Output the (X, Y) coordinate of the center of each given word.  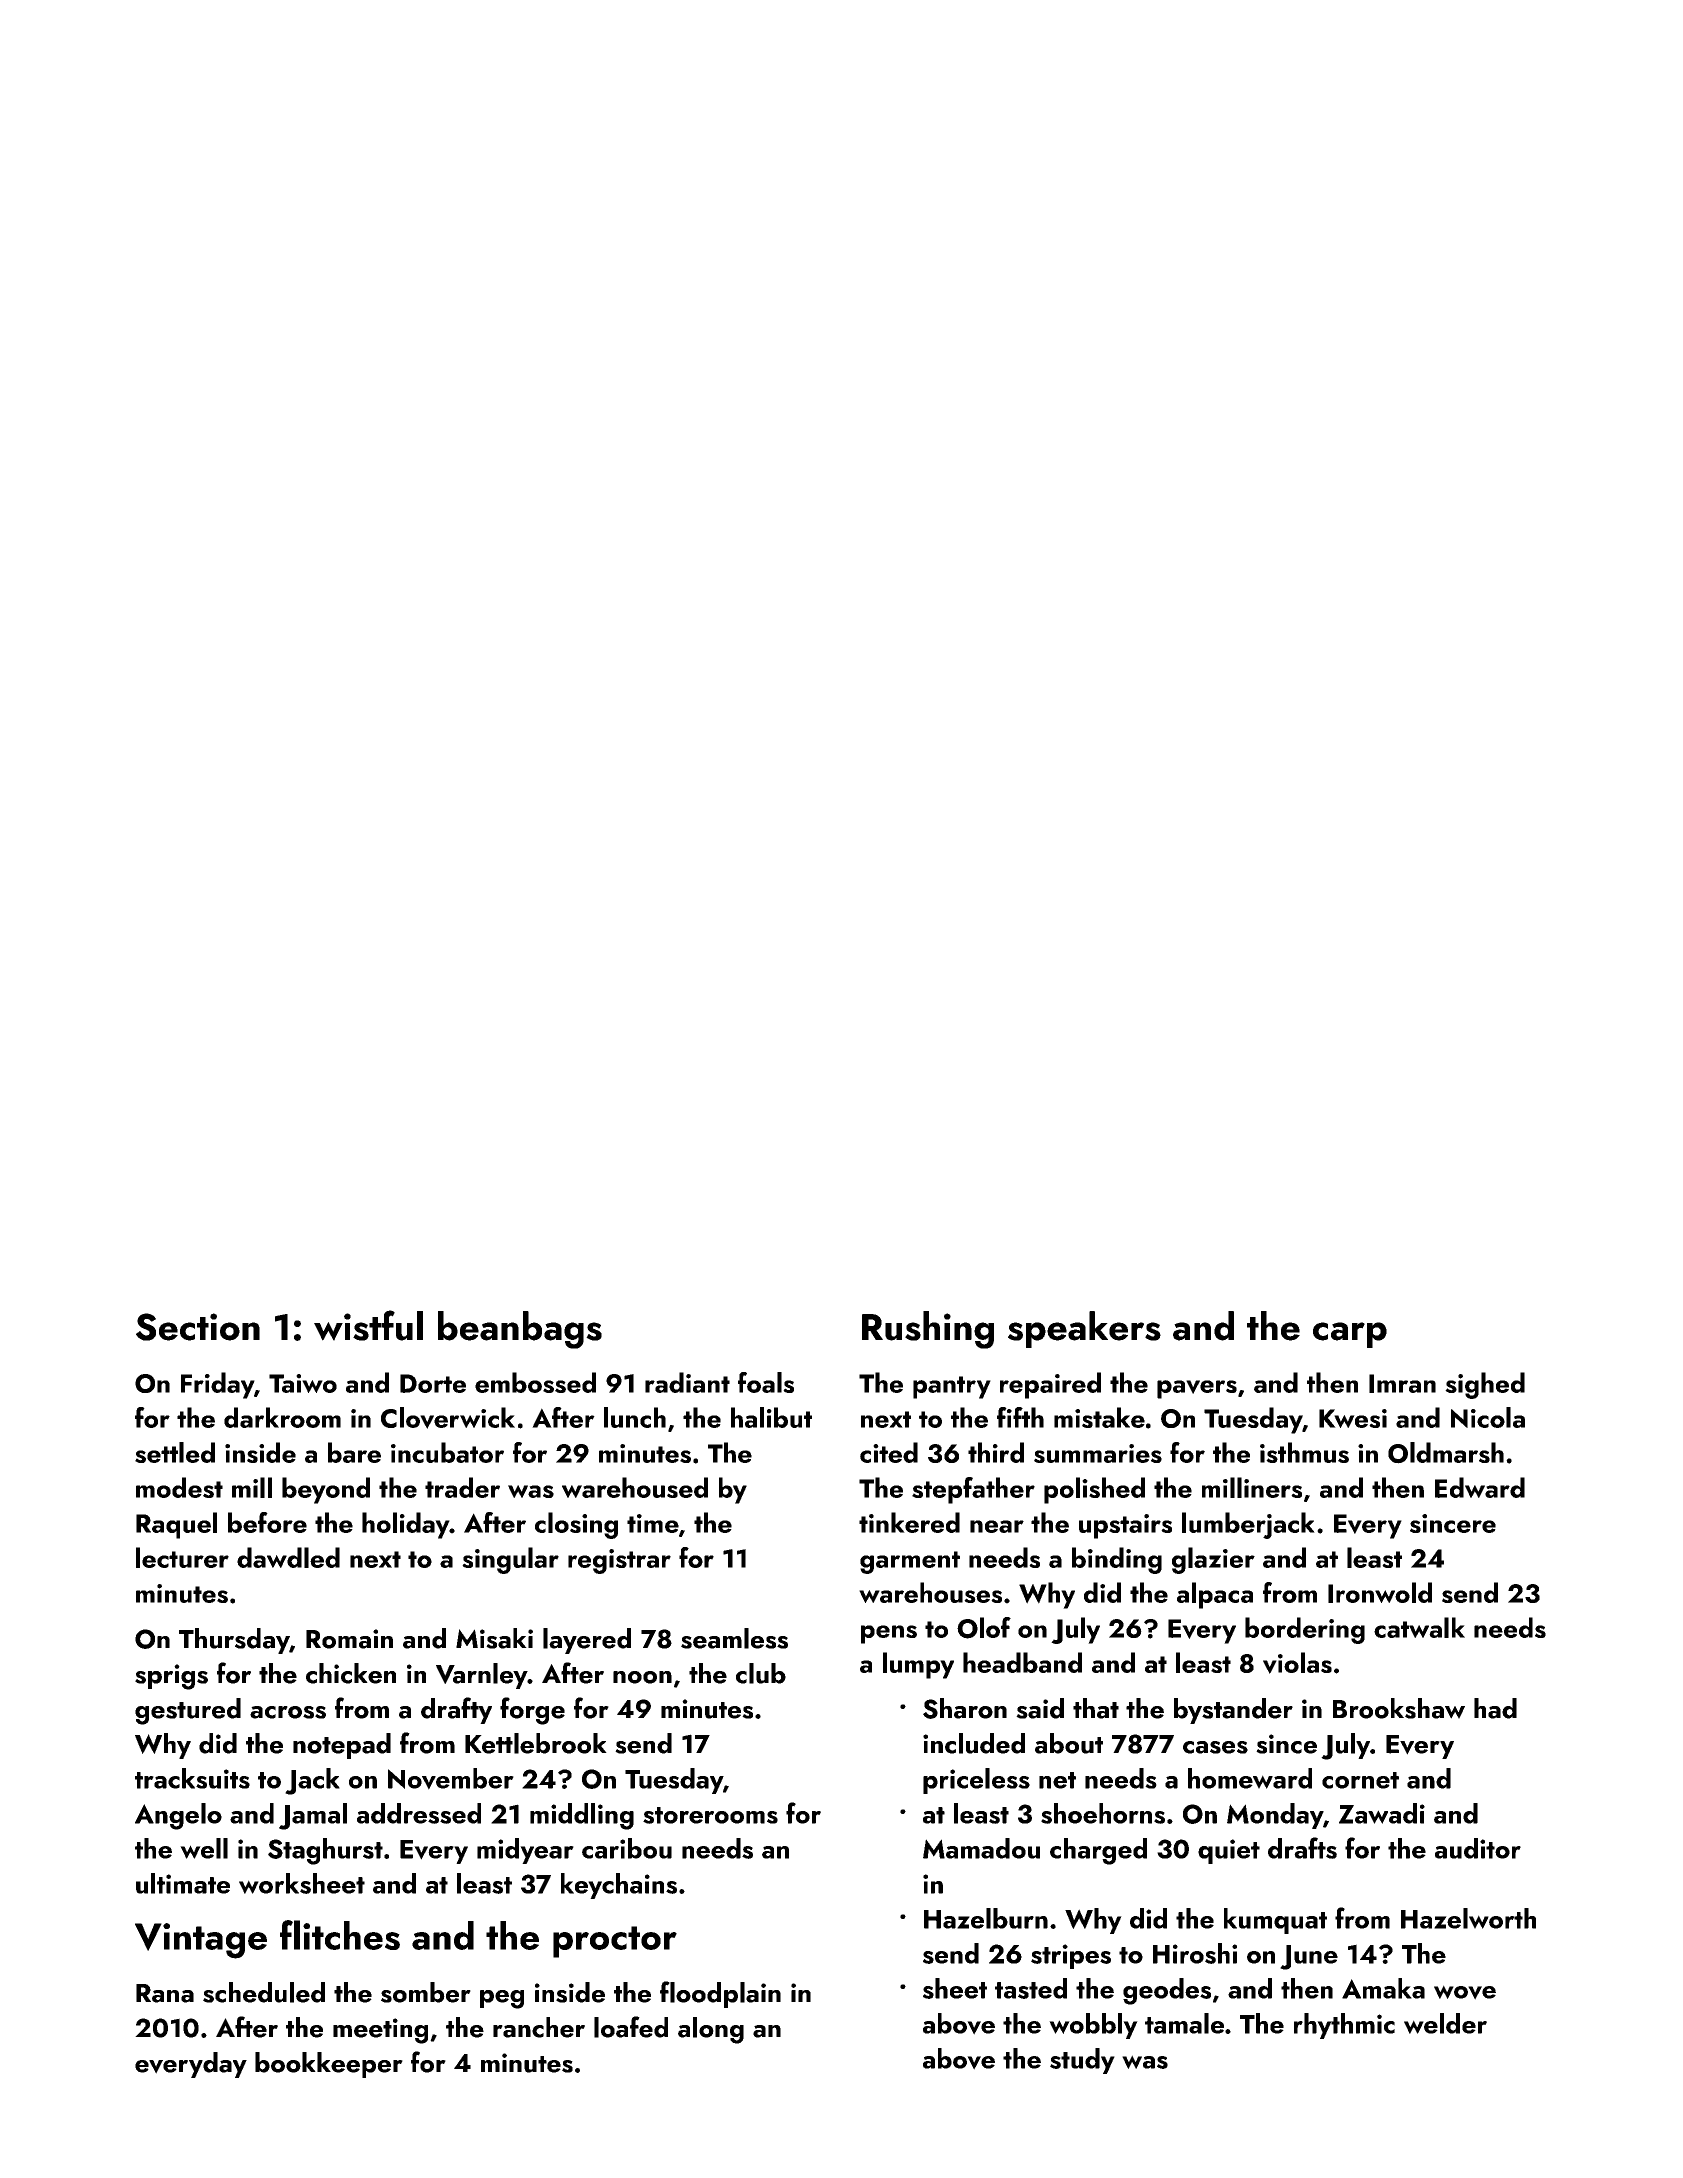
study (1082, 2061)
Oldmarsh (1446, 1453)
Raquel (176, 1525)
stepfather (973, 1490)
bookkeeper (329, 2065)
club (761, 1673)
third (996, 1452)
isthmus (1304, 1452)
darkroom (282, 1417)
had (1495, 1708)
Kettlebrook (536, 1743)
